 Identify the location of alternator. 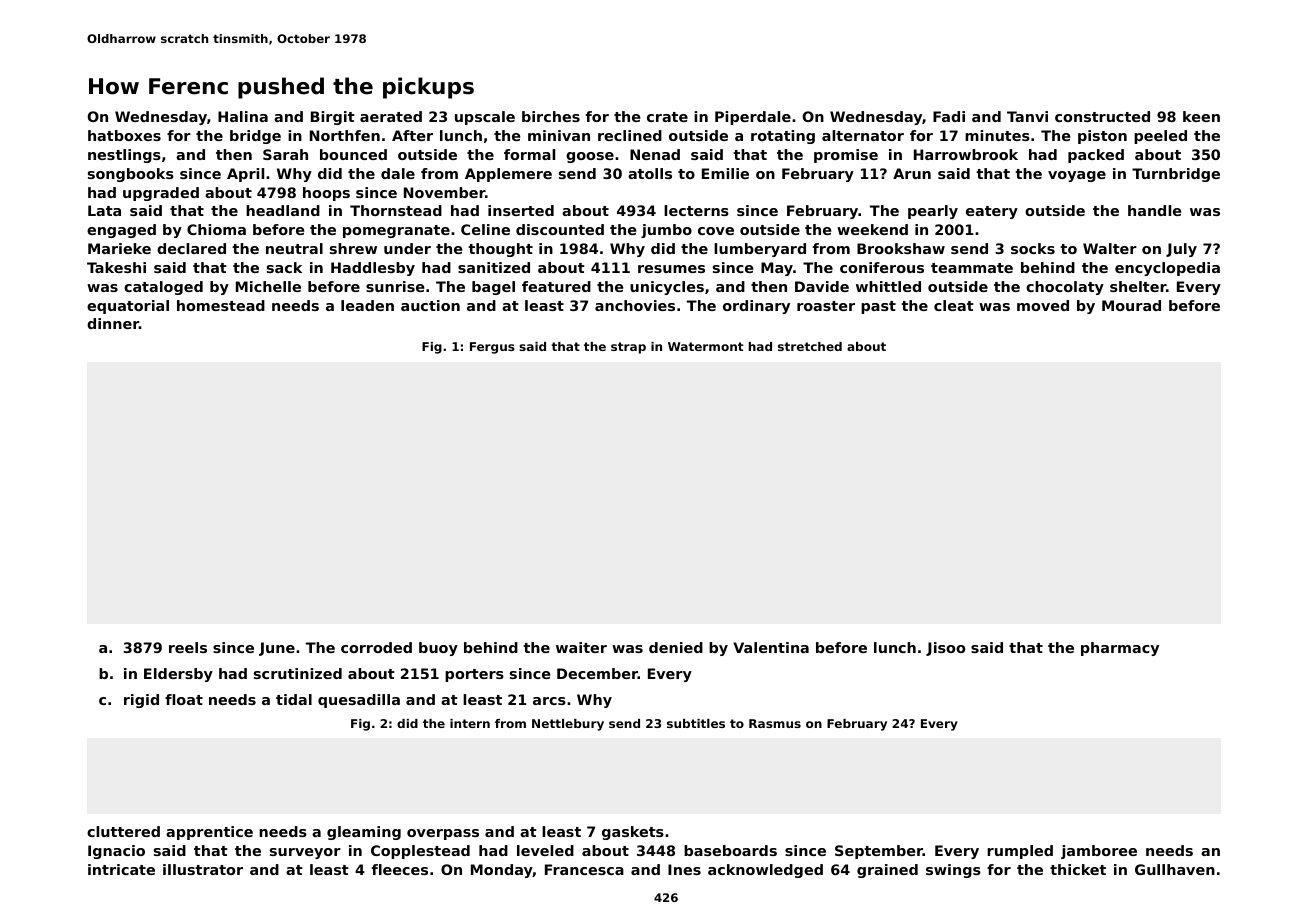
(863, 135).
